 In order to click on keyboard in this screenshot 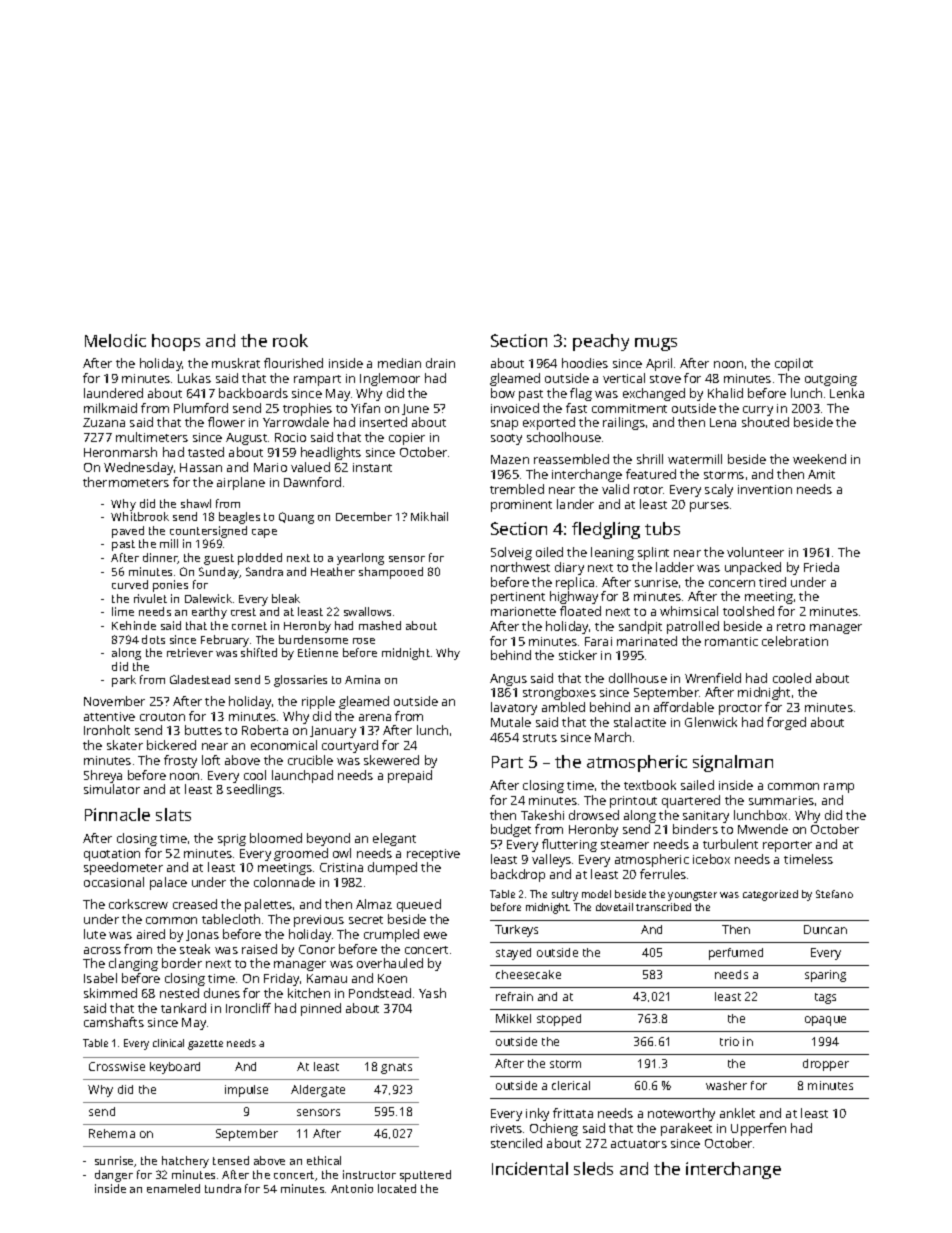, I will do `click(175, 1068)`.
